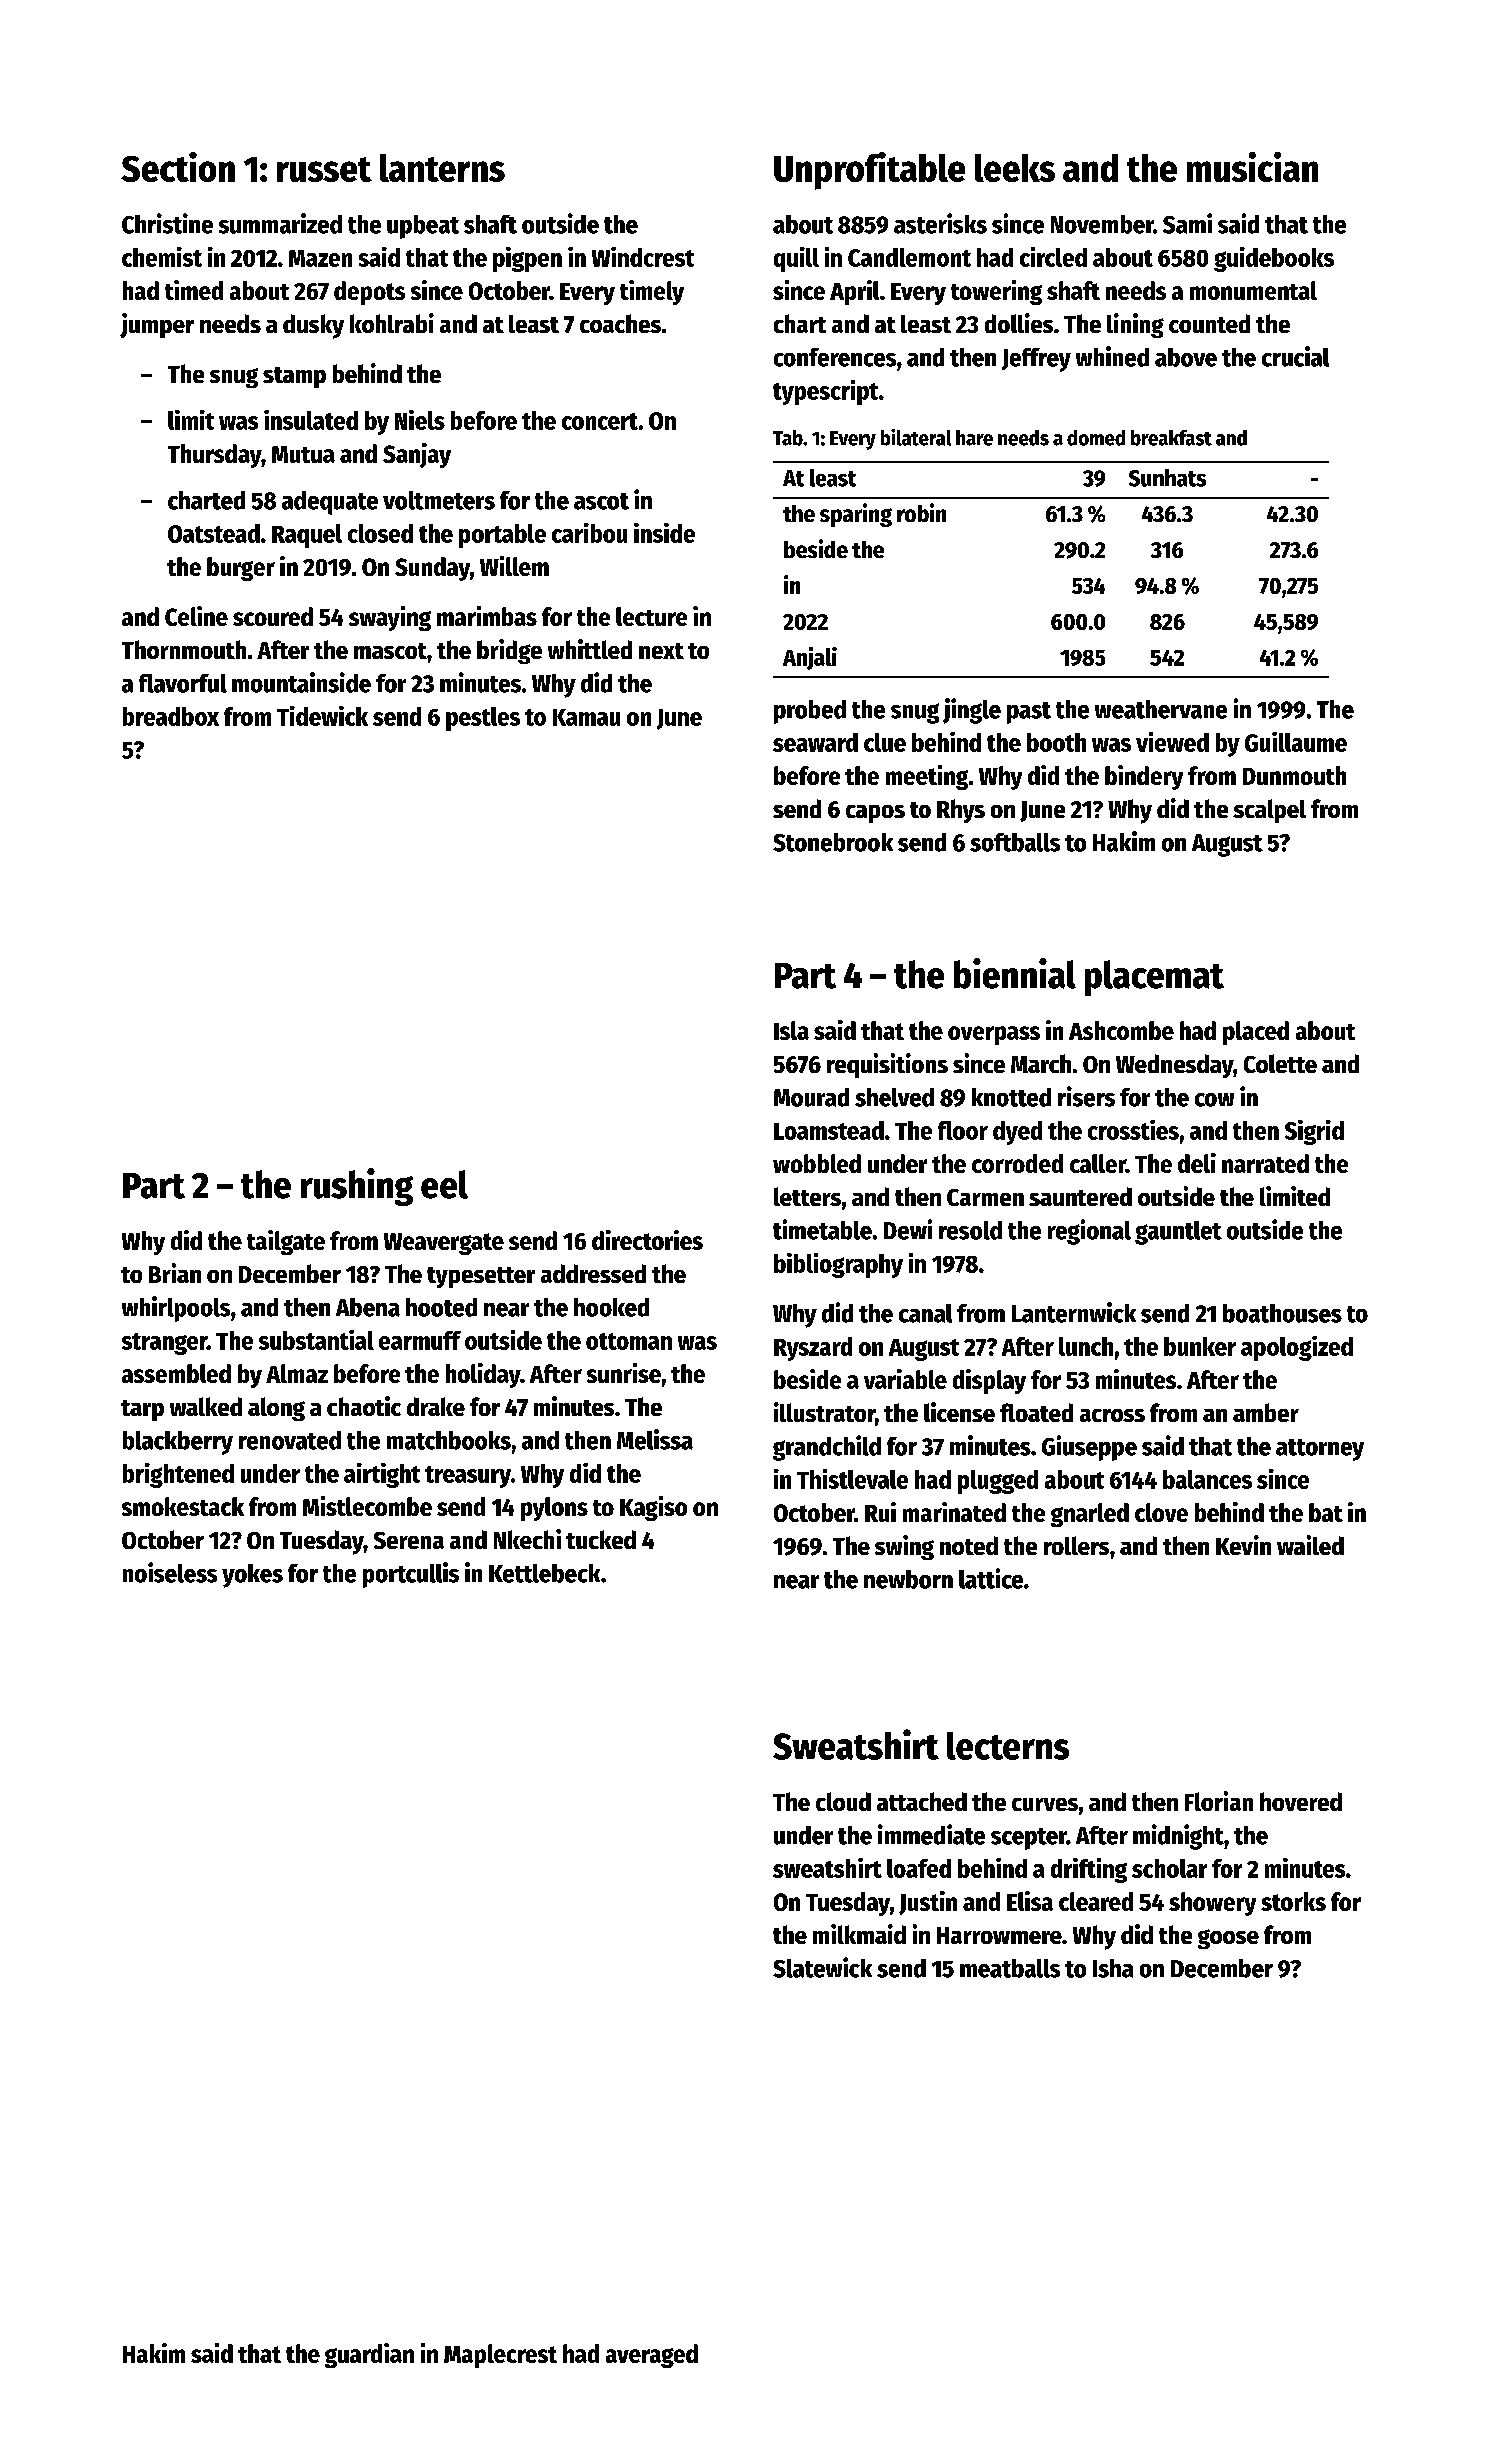 Image resolution: width=1496 pixels, height=2464 pixels. I want to click on Candlemont, so click(909, 257).
